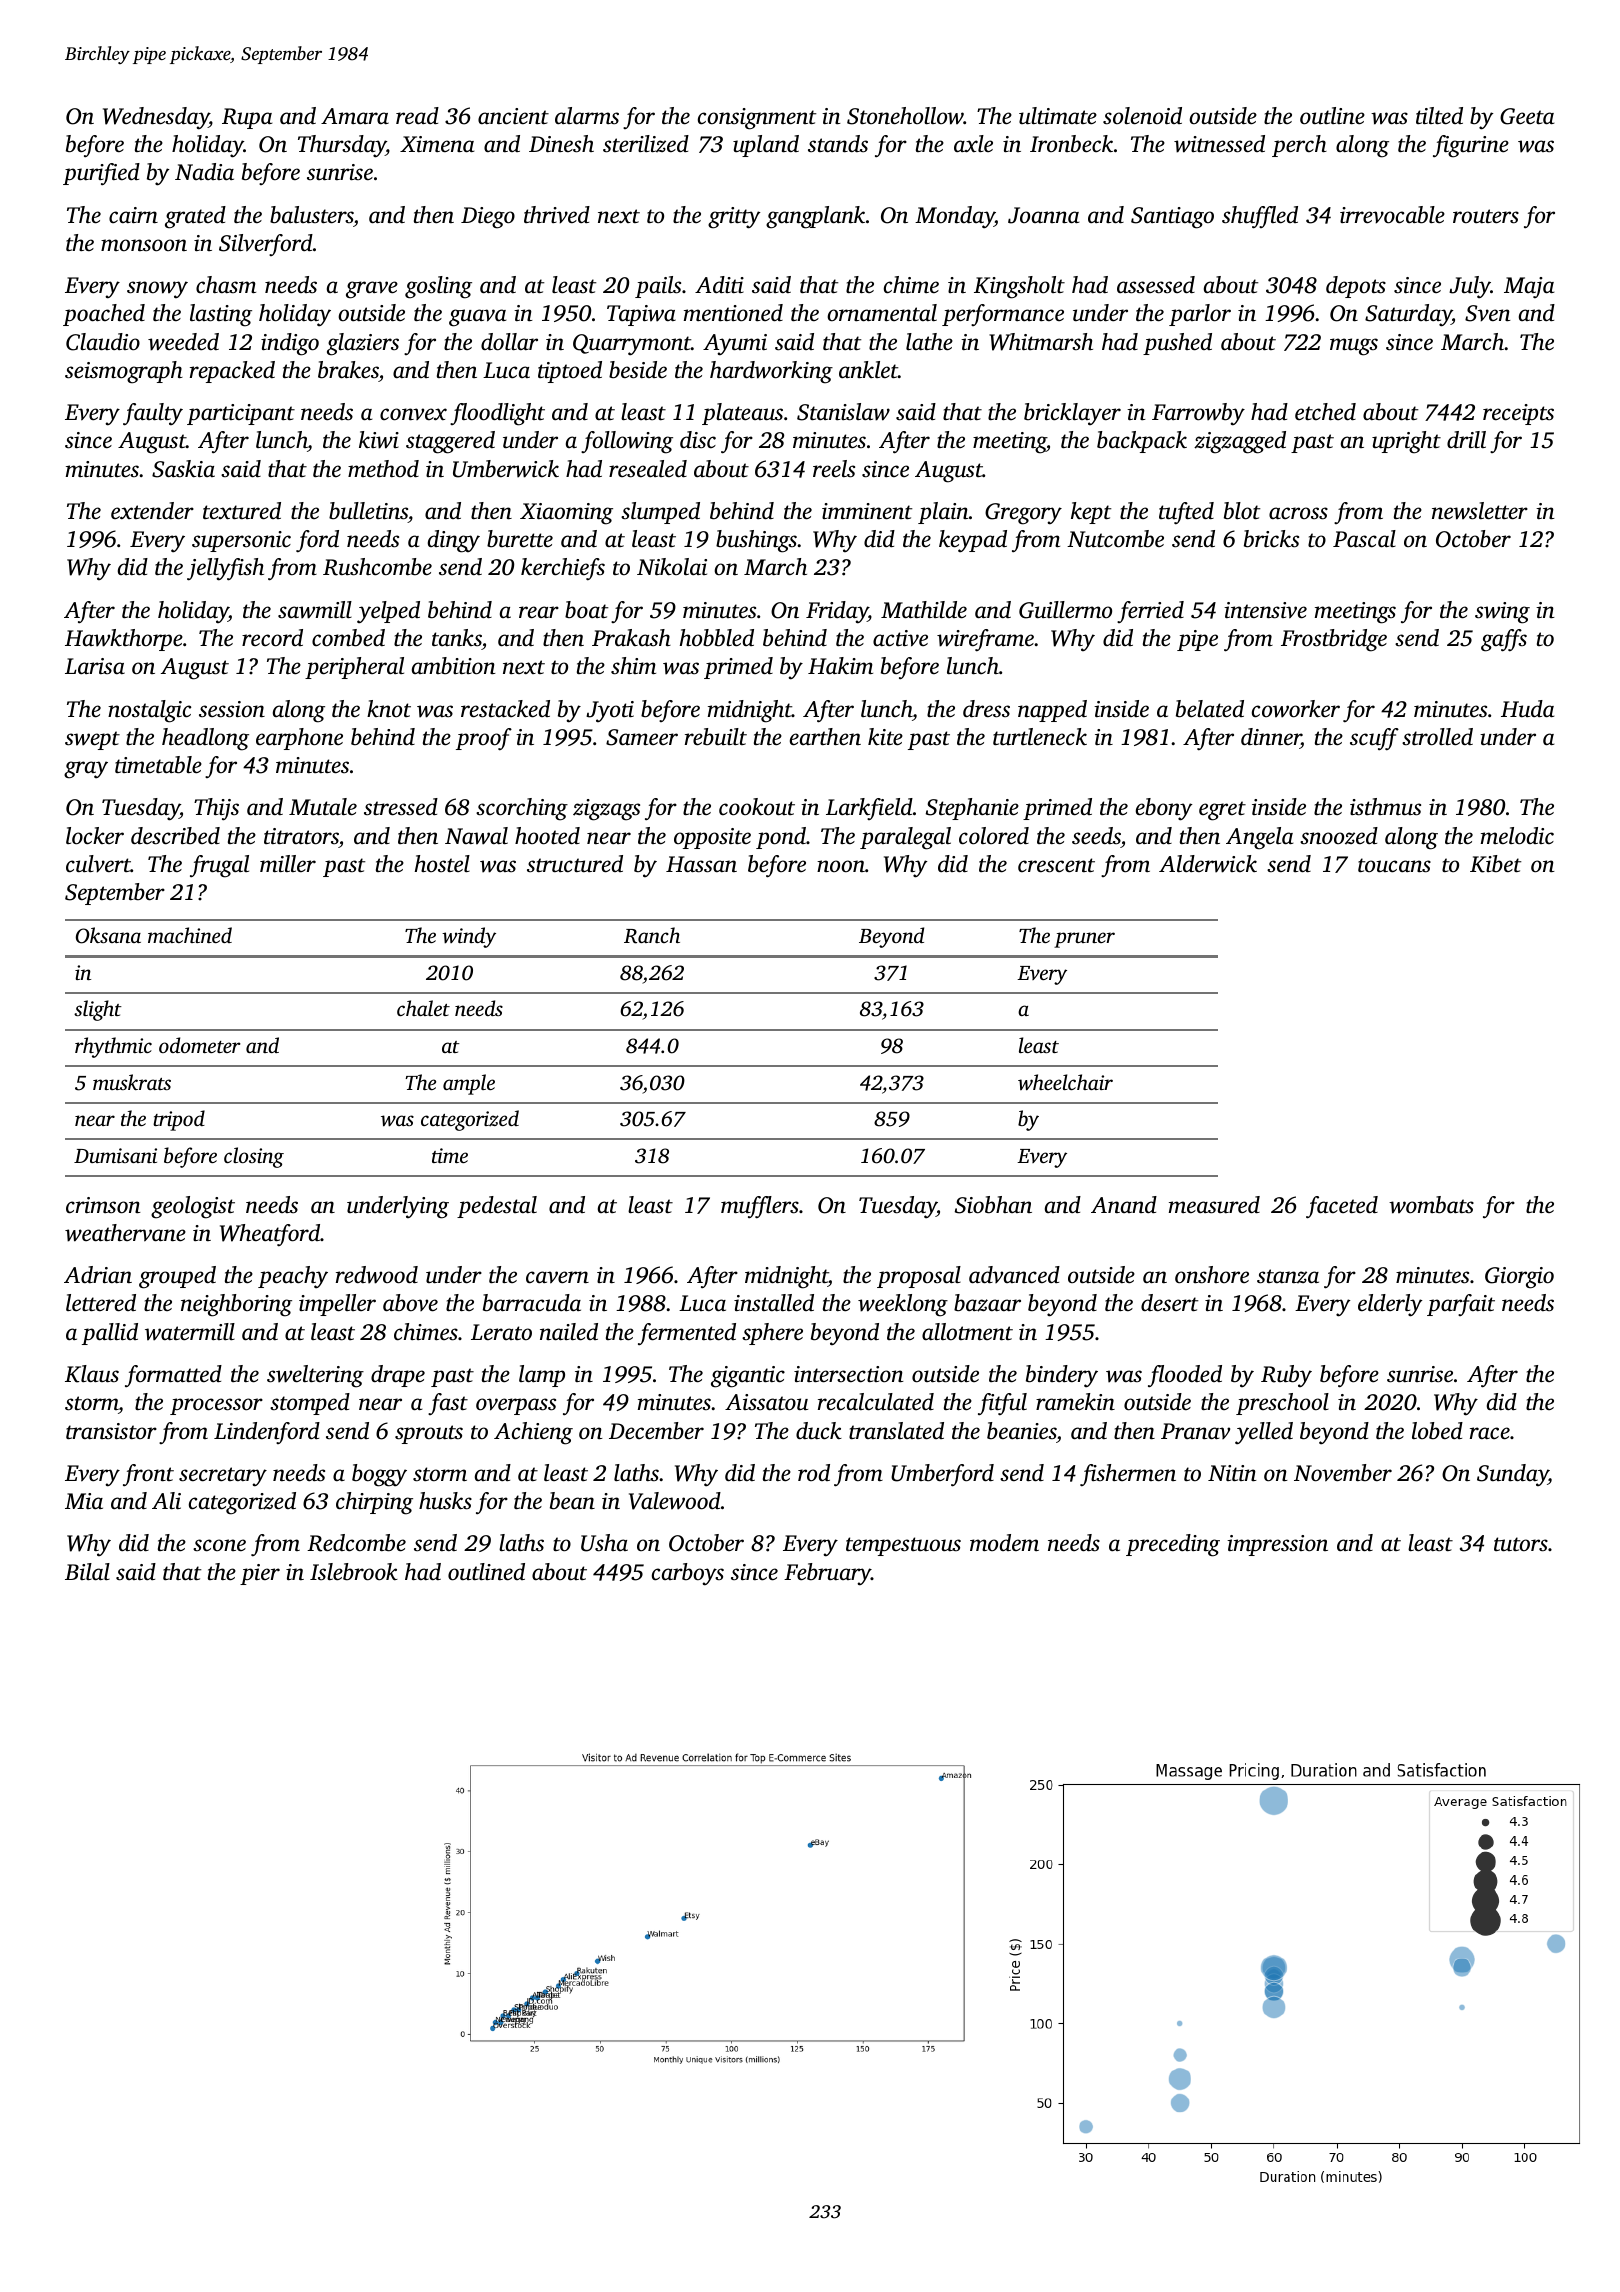 The height and width of the page is (2292, 1620). I want to click on consignment, so click(757, 119).
